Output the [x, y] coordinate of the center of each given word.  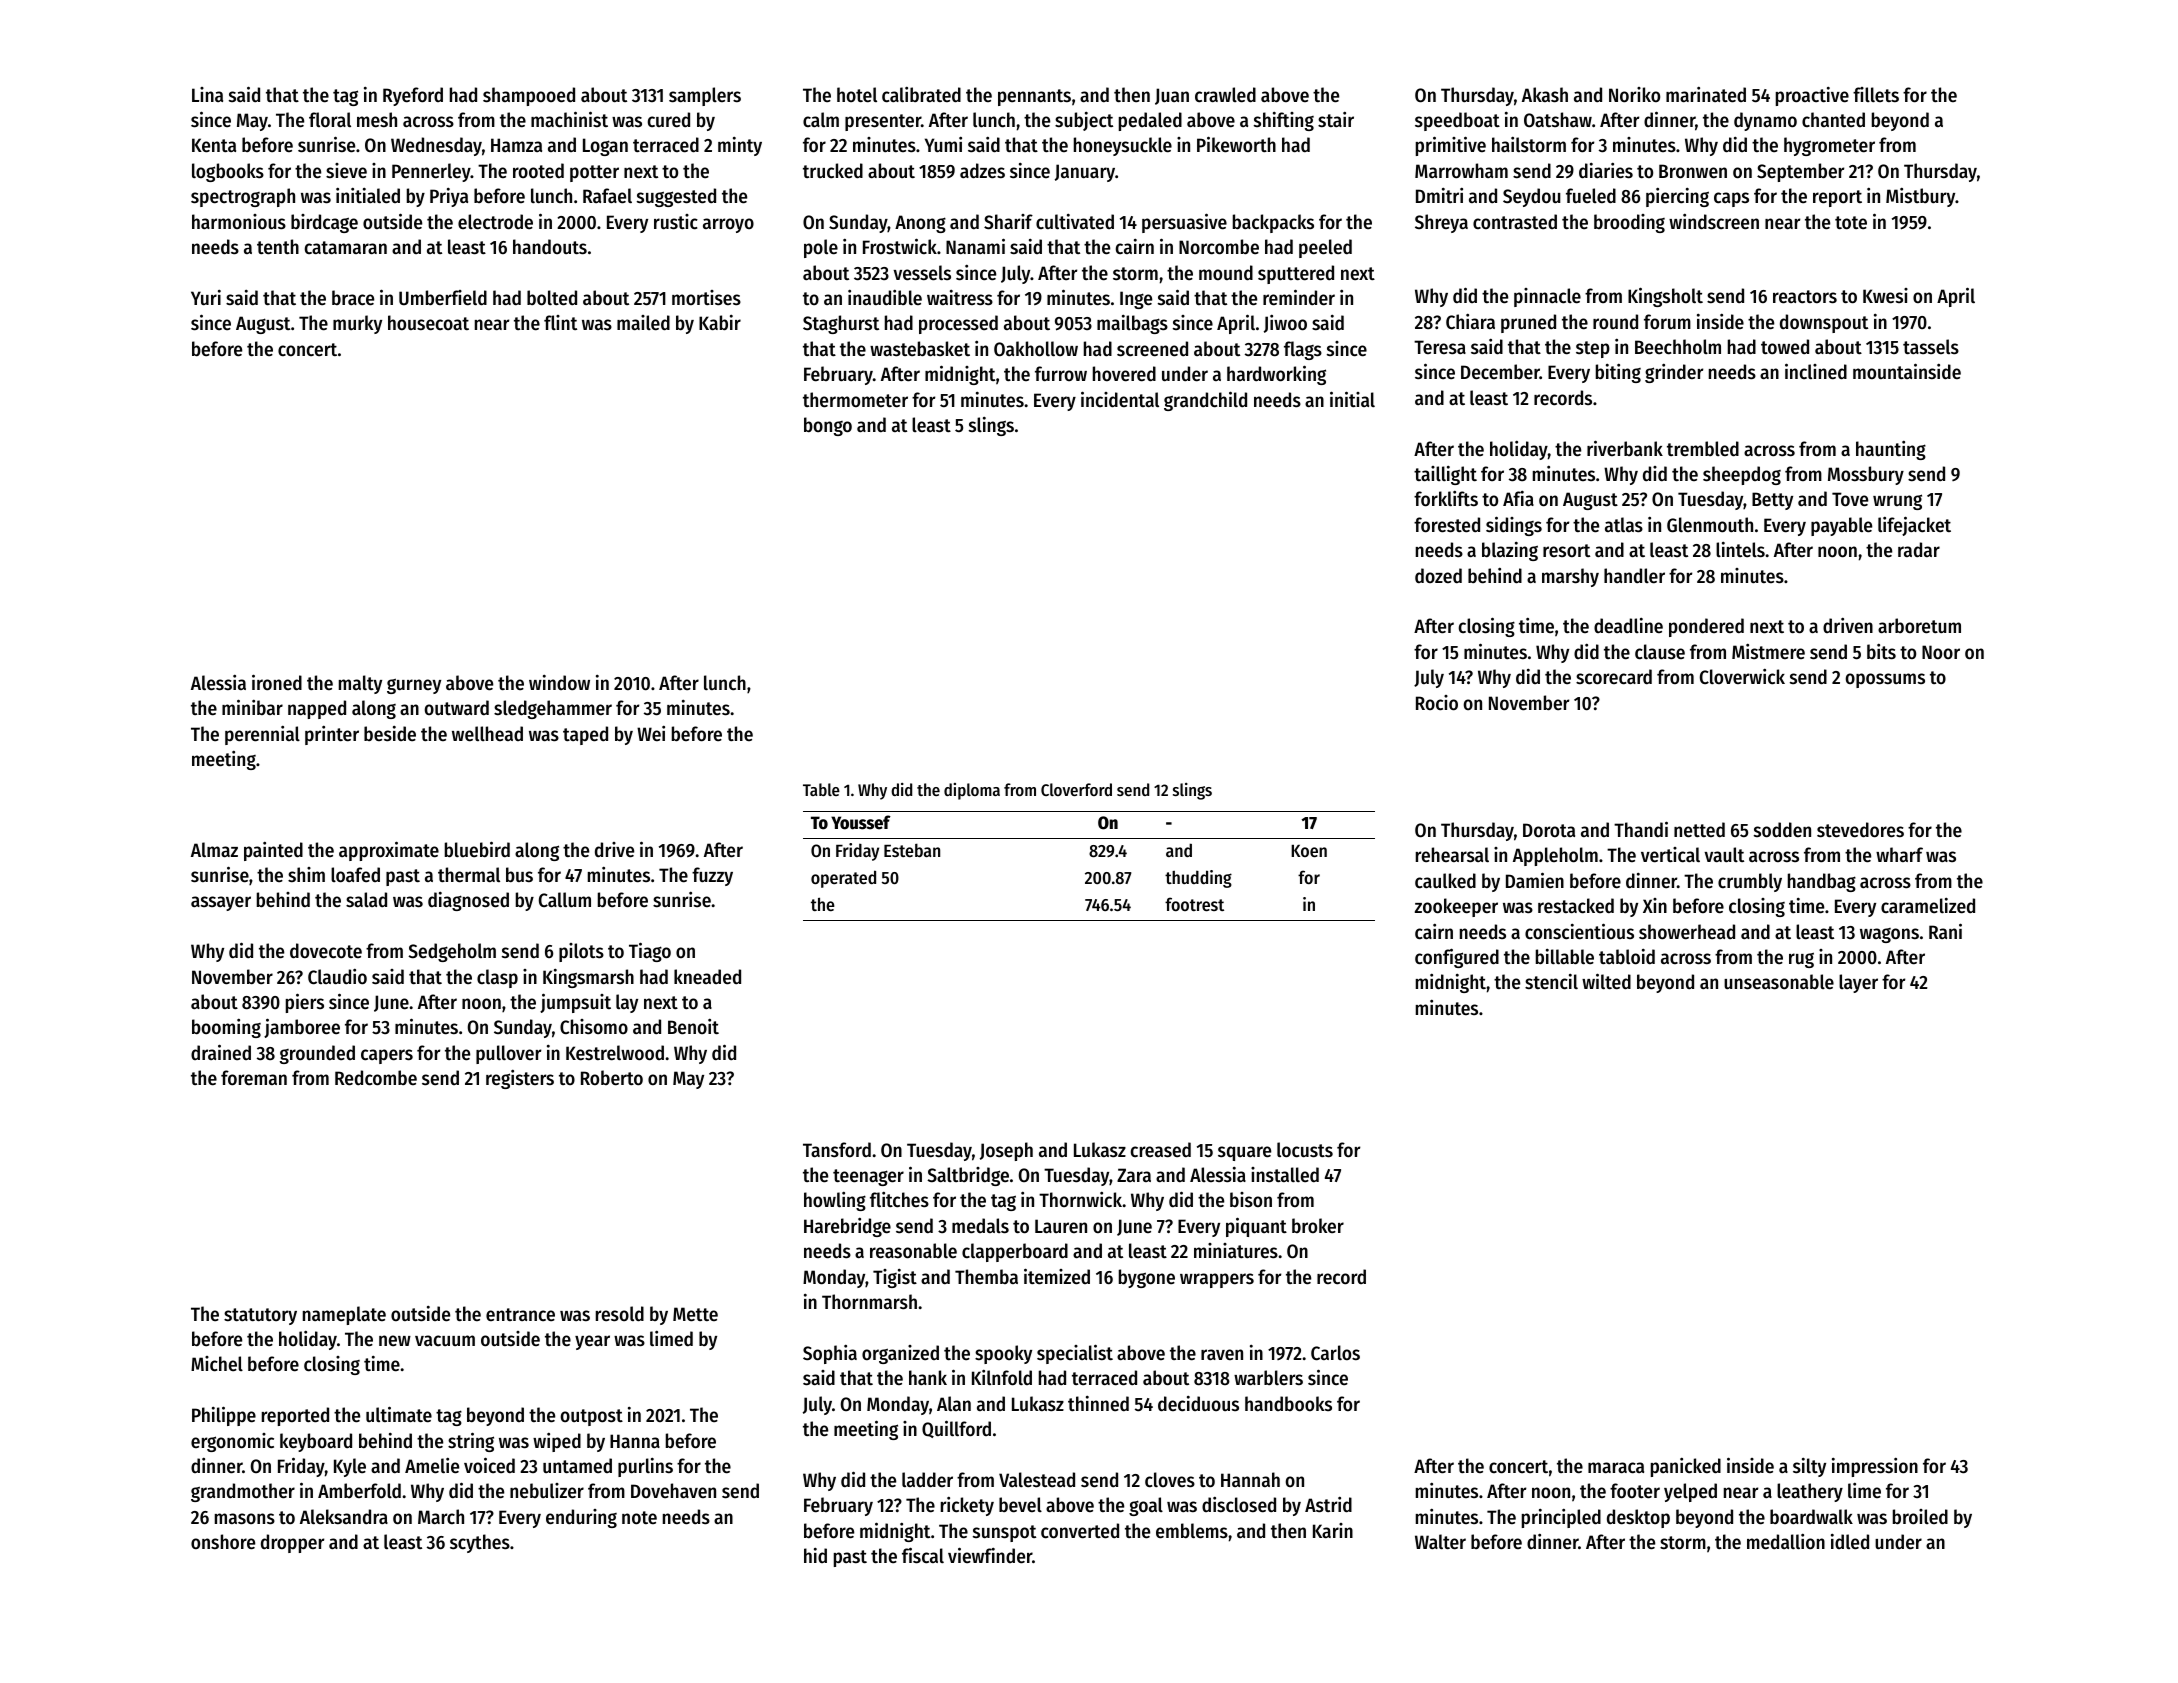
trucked [833, 171]
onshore [223, 1542]
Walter [1440, 1542]
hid [815, 1555]
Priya [449, 197]
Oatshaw [1558, 120]
